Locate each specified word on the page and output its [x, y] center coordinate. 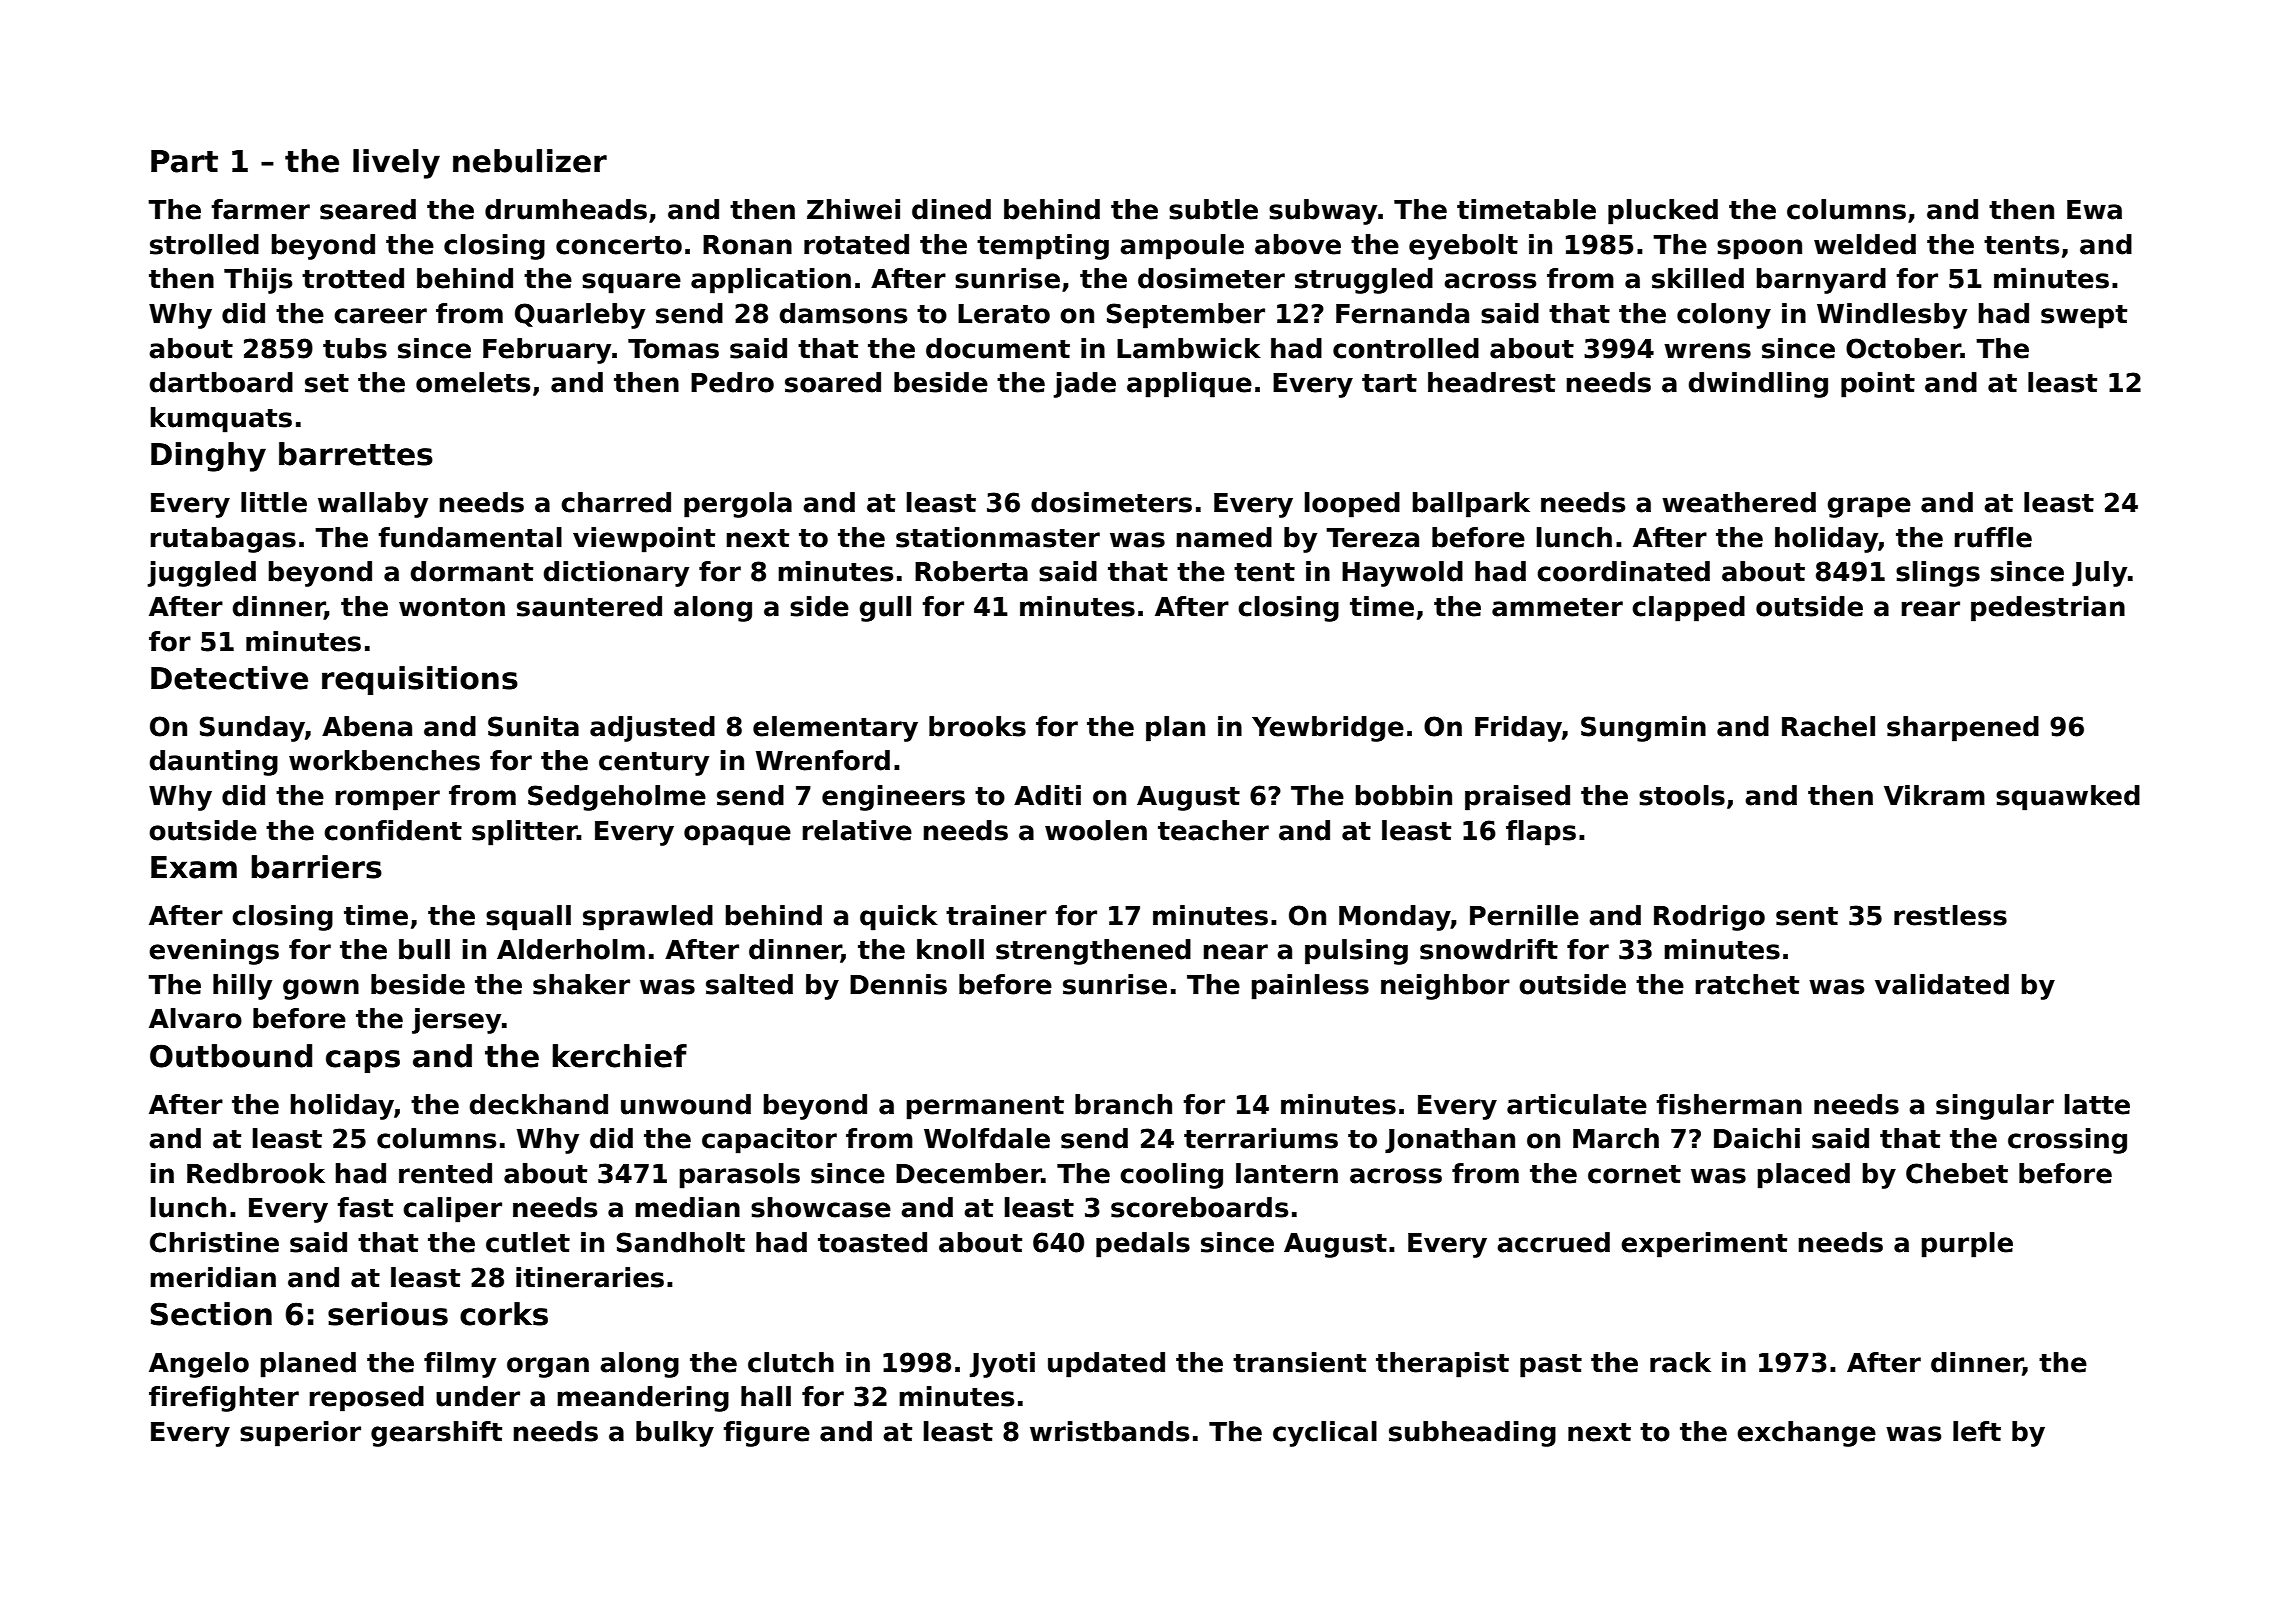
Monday [1395, 918]
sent [1807, 916]
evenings [214, 952]
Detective [229, 678]
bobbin [1403, 795]
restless [1950, 915]
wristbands [1109, 1431]
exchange [1806, 1434]
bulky [675, 1434]
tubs [355, 348]
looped [1352, 505]
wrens [1707, 351]
